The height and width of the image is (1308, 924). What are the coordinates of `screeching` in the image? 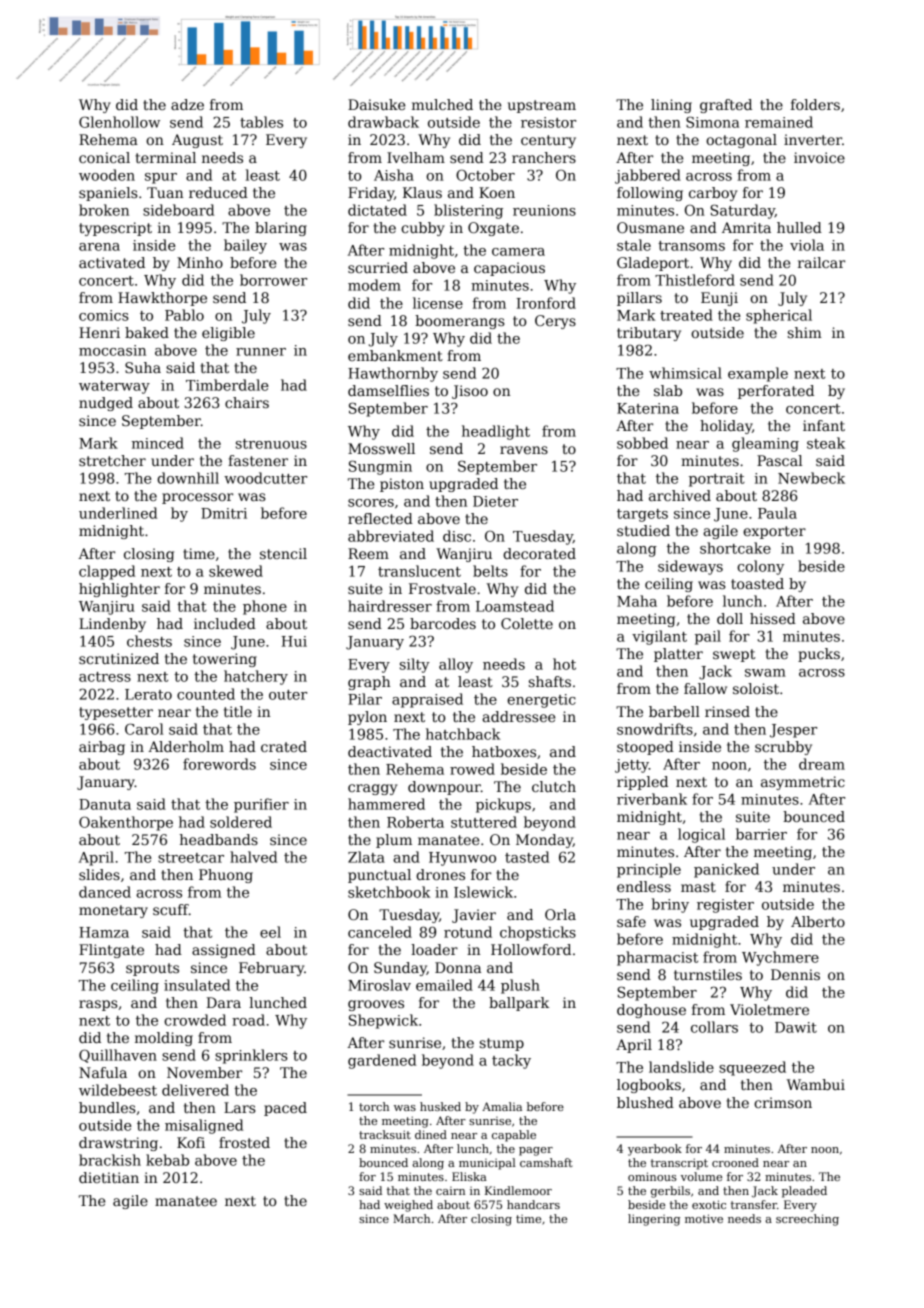 It's located at (807, 1220).
